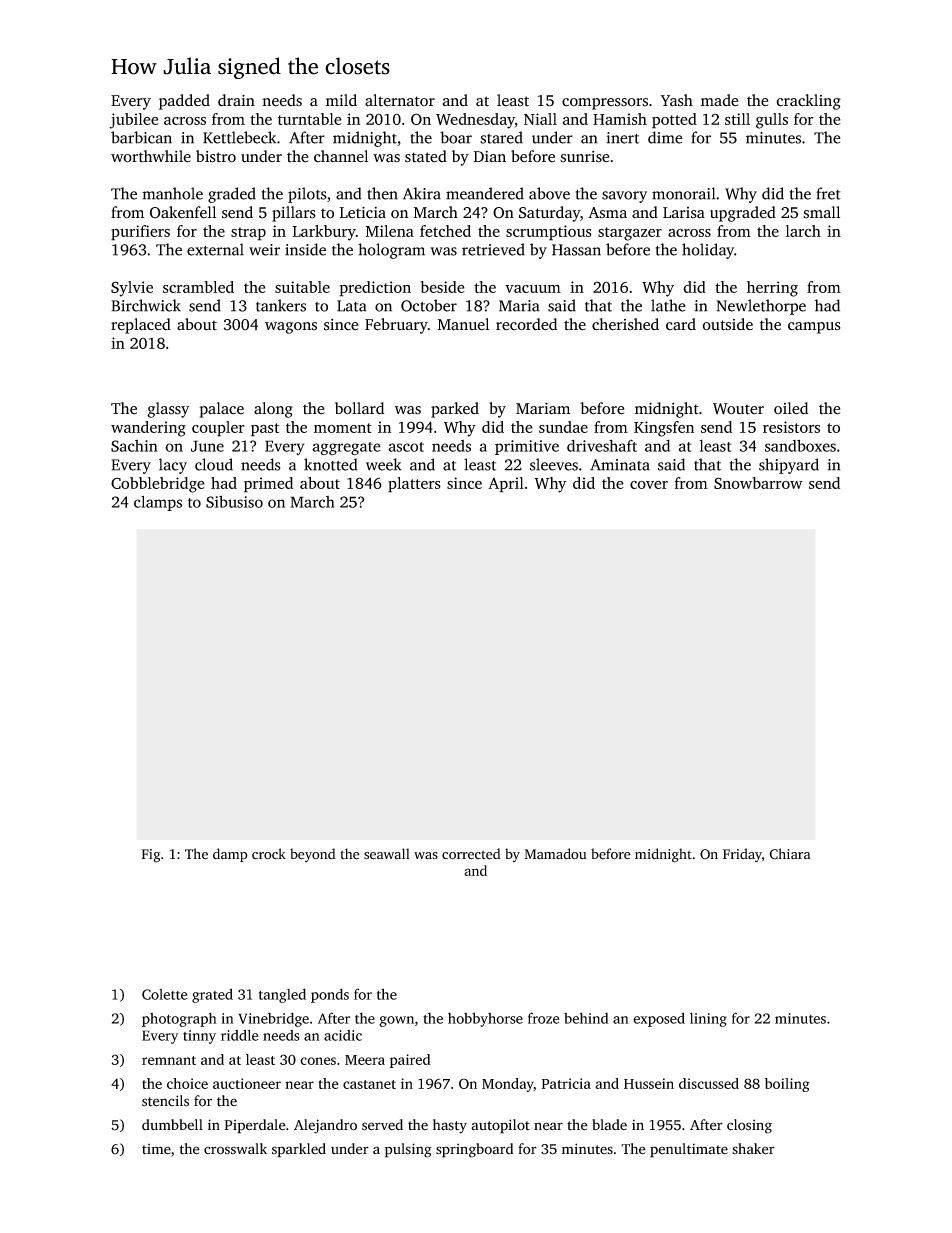 Image resolution: width=952 pixels, height=1233 pixels. Describe the element at coordinates (400, 100) in the screenshot. I see `alternator` at that location.
